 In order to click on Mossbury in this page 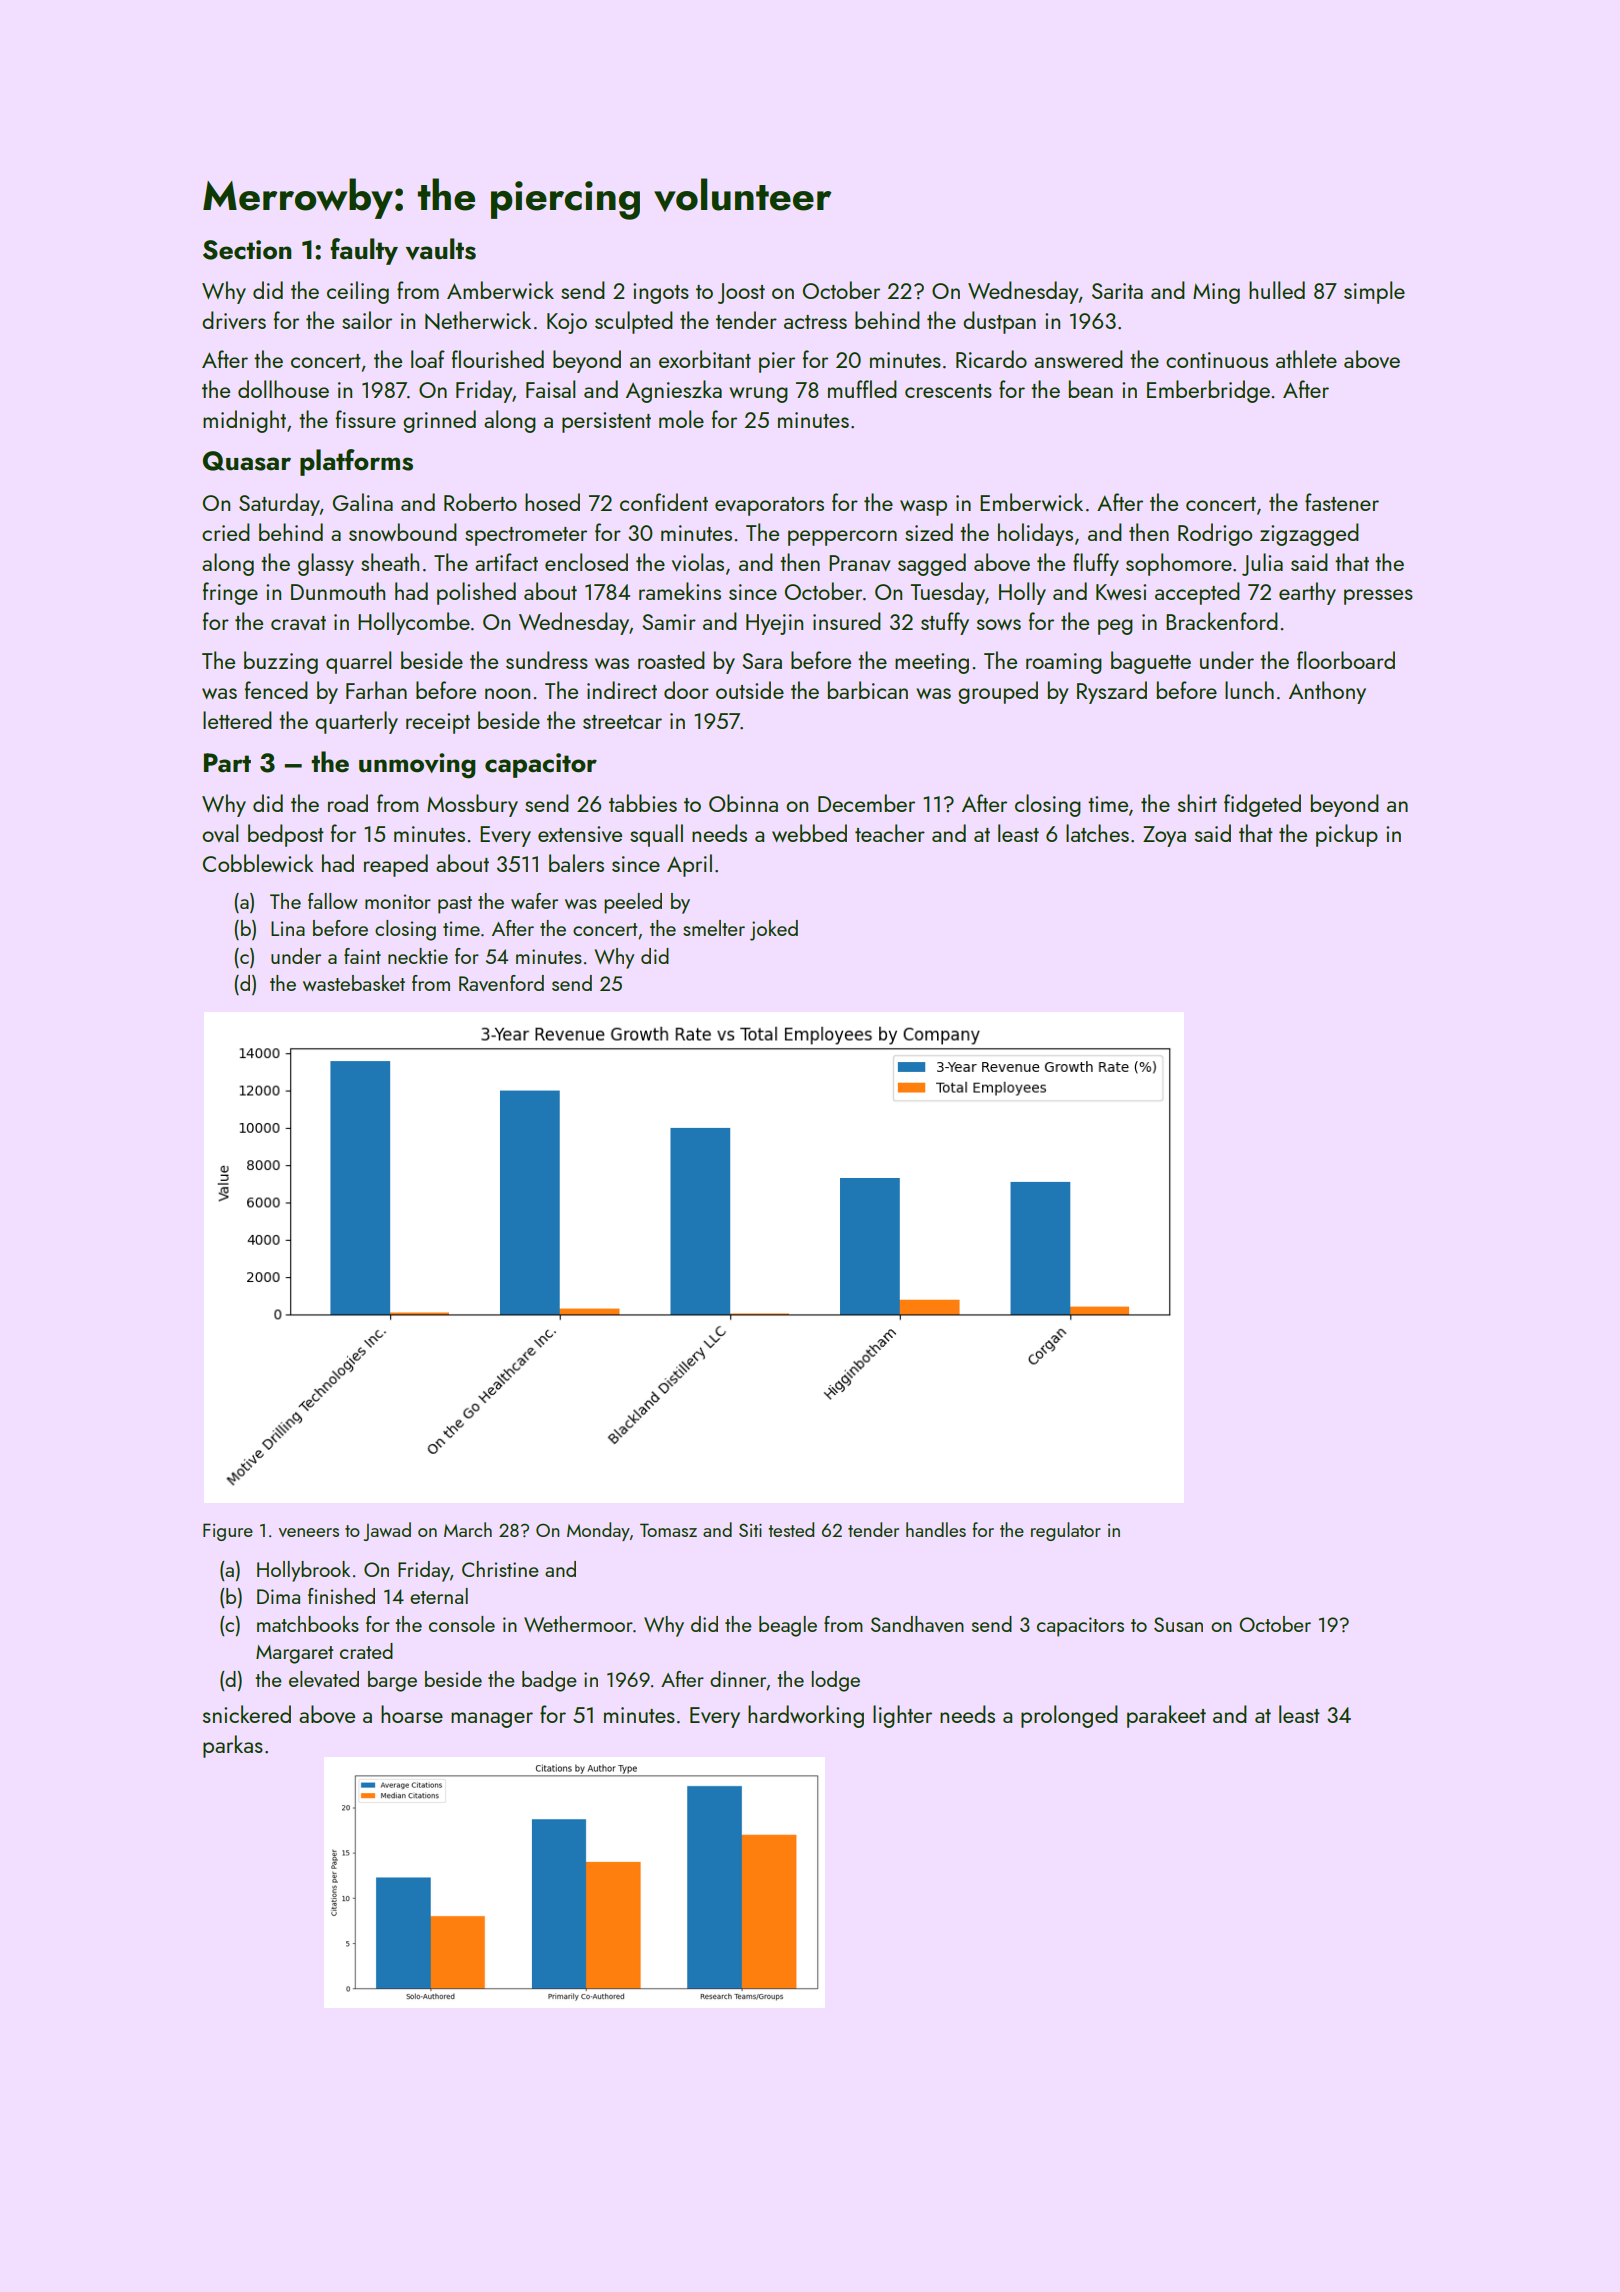, I will do `click(472, 805)`.
